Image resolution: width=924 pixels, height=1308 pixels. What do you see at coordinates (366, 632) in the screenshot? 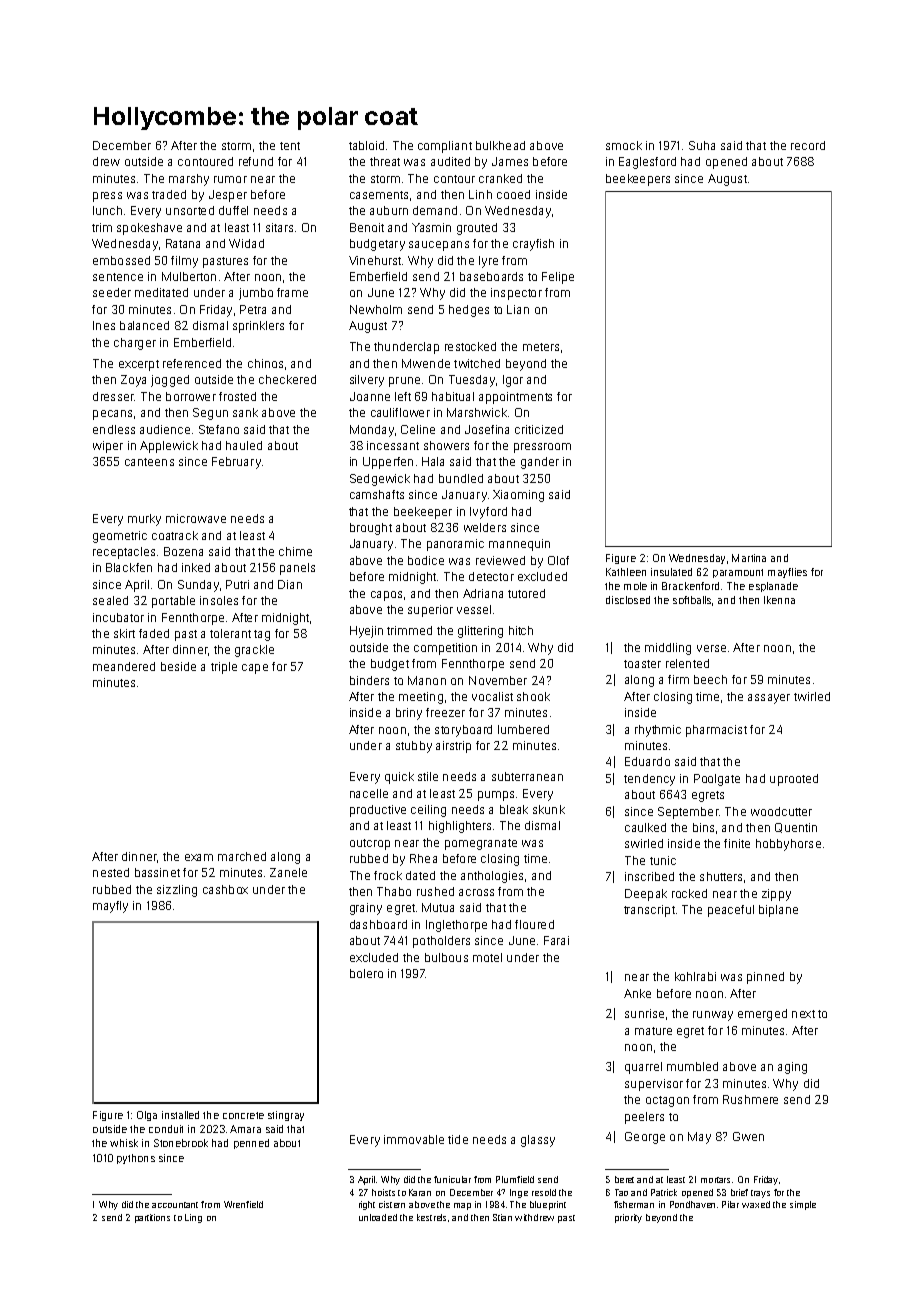
I see `Hyejin` at bounding box center [366, 632].
